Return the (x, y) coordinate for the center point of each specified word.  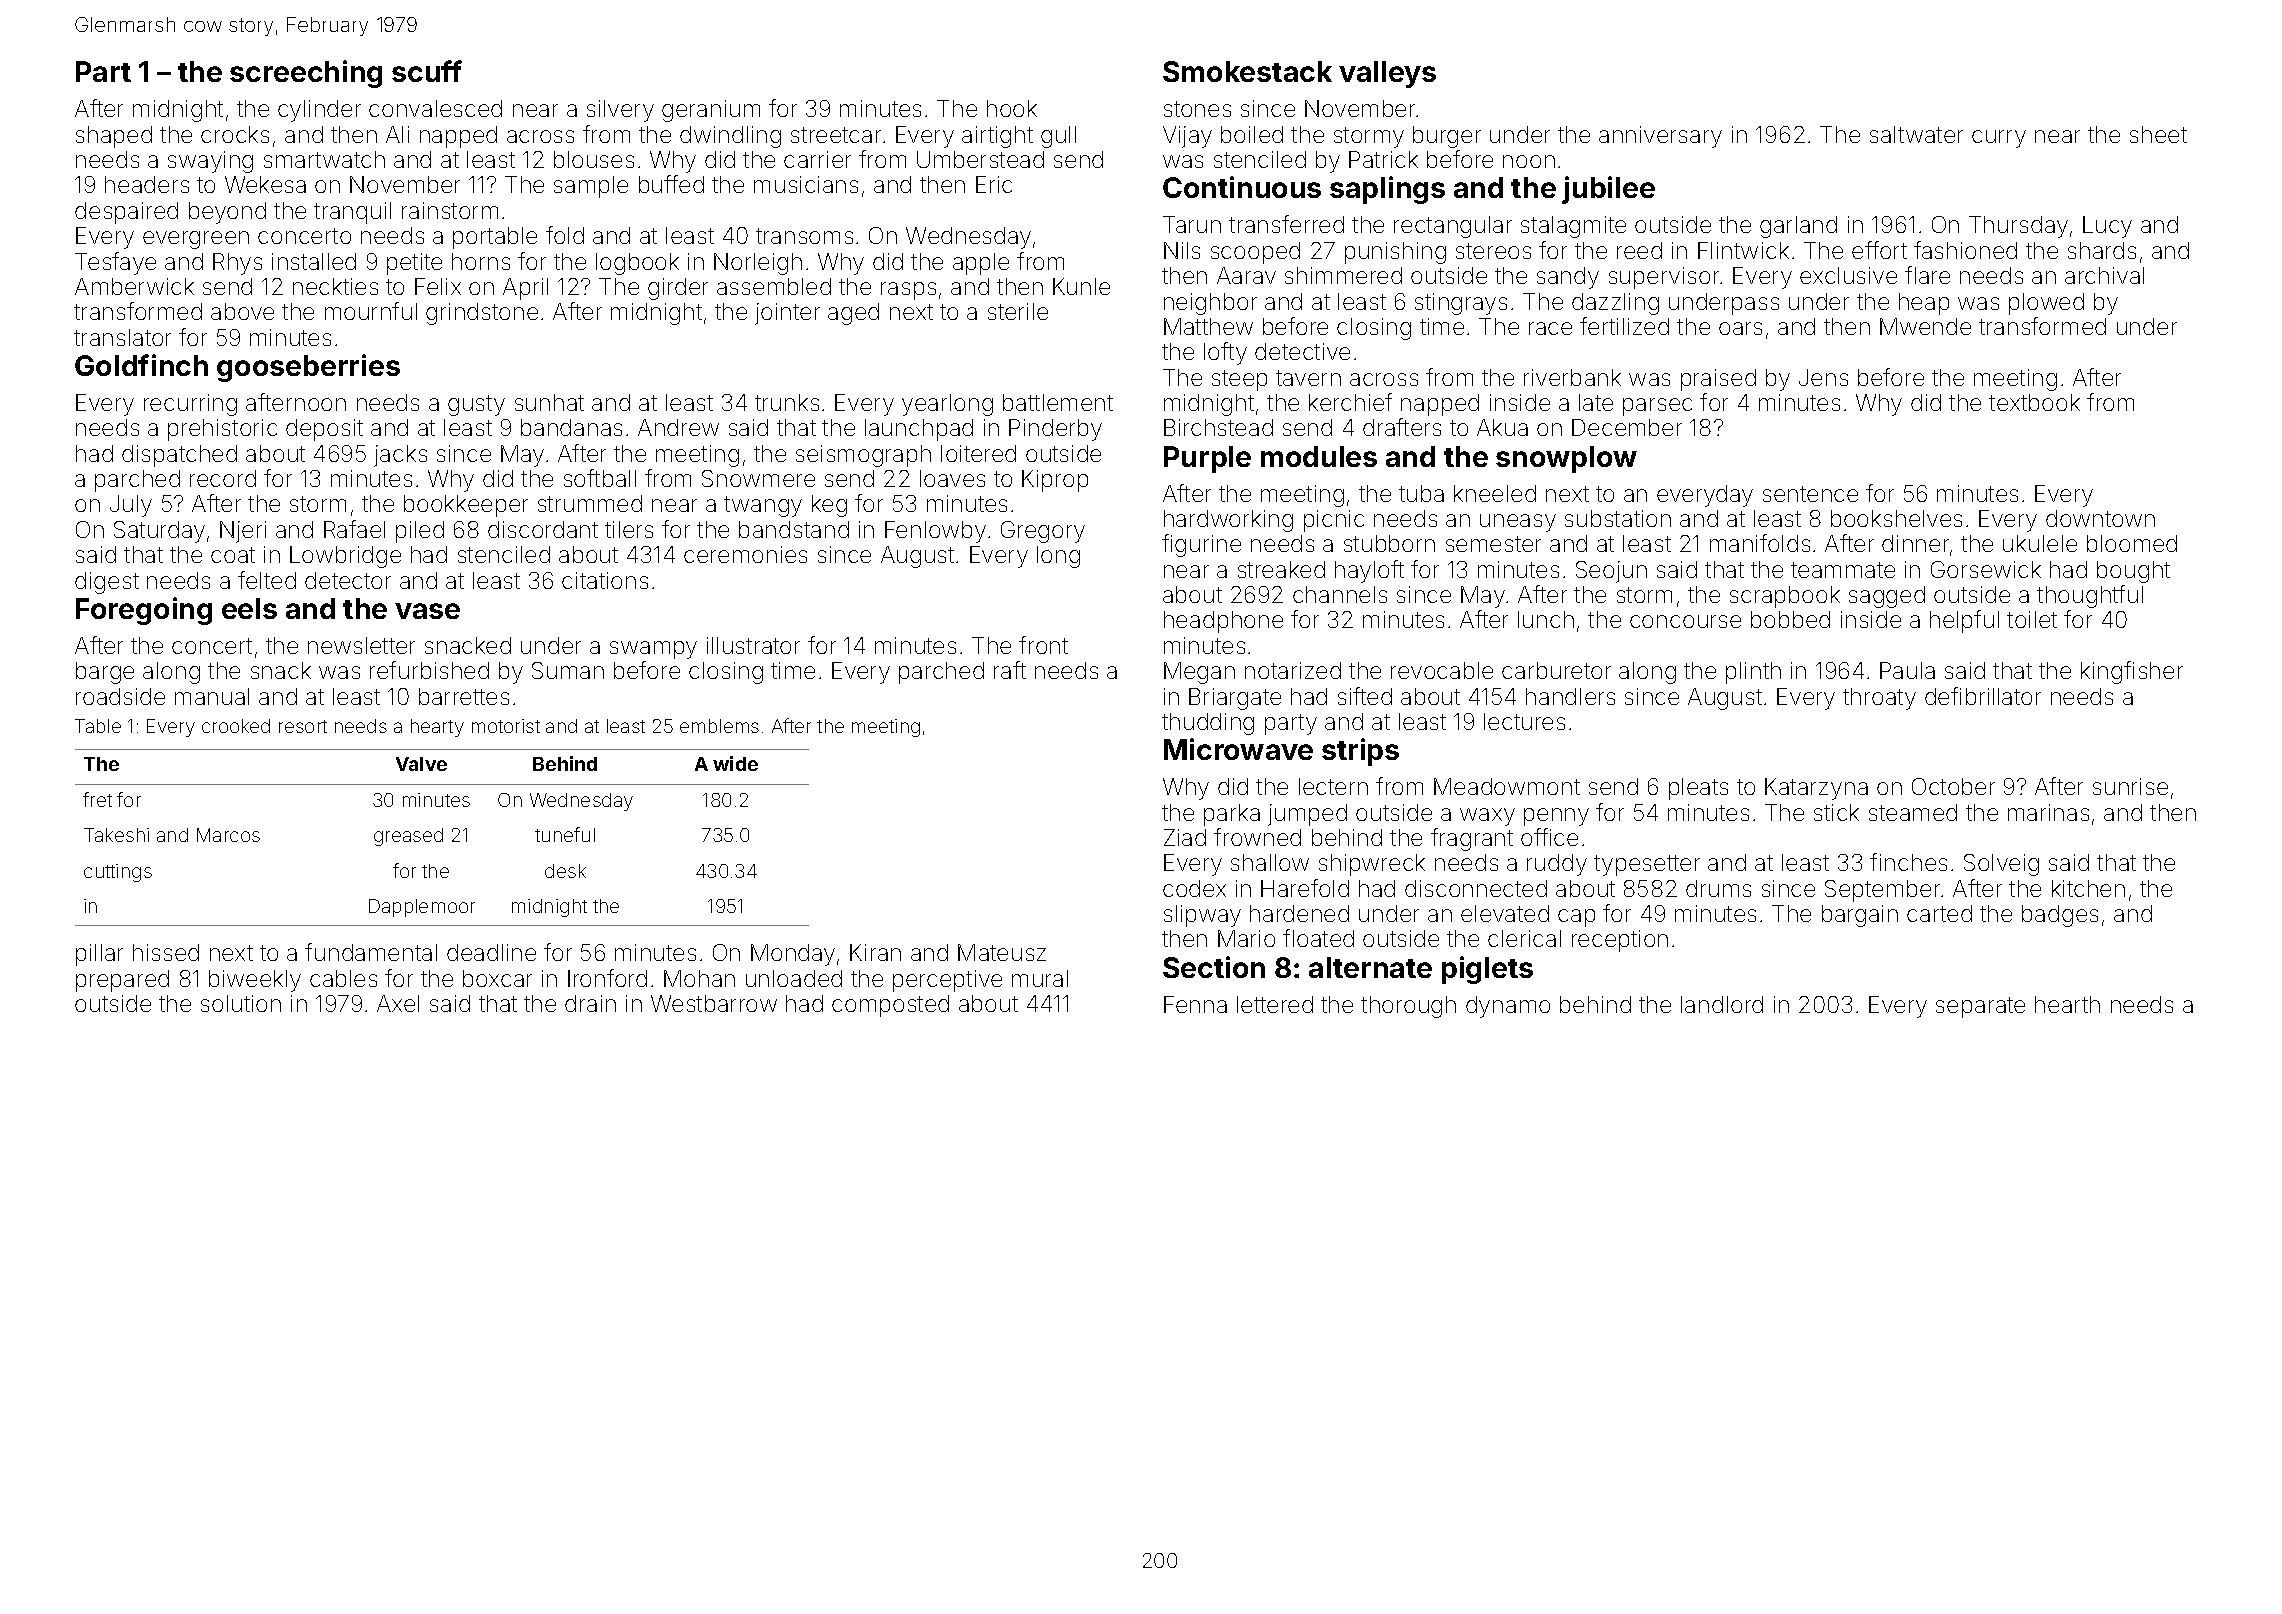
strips (1360, 752)
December (1627, 427)
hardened (1299, 913)
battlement (1058, 402)
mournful (371, 311)
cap (1576, 918)
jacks (400, 456)
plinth (1753, 673)
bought (2133, 572)
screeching (306, 74)
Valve (421, 764)
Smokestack (1247, 71)
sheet (2158, 134)
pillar (99, 955)
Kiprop (1055, 481)
